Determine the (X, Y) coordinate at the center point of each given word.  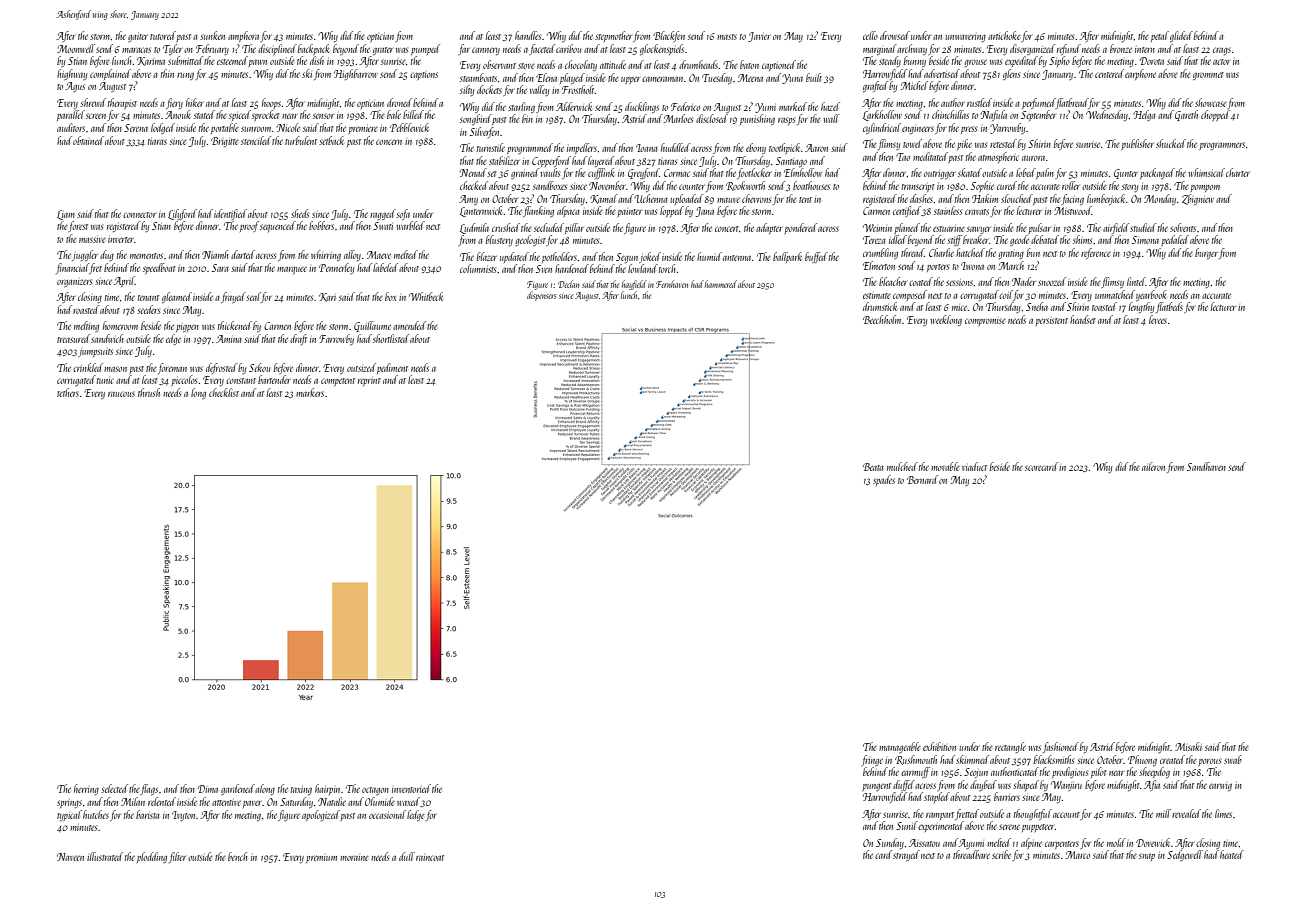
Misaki (1188, 746)
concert (727, 229)
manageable (900, 747)
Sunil (907, 825)
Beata (873, 467)
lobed (1026, 172)
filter (177, 857)
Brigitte (225, 142)
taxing (301, 790)
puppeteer (1038, 828)
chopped (1215, 115)
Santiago (791, 162)
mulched (902, 466)
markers (310, 392)
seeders (148, 309)
